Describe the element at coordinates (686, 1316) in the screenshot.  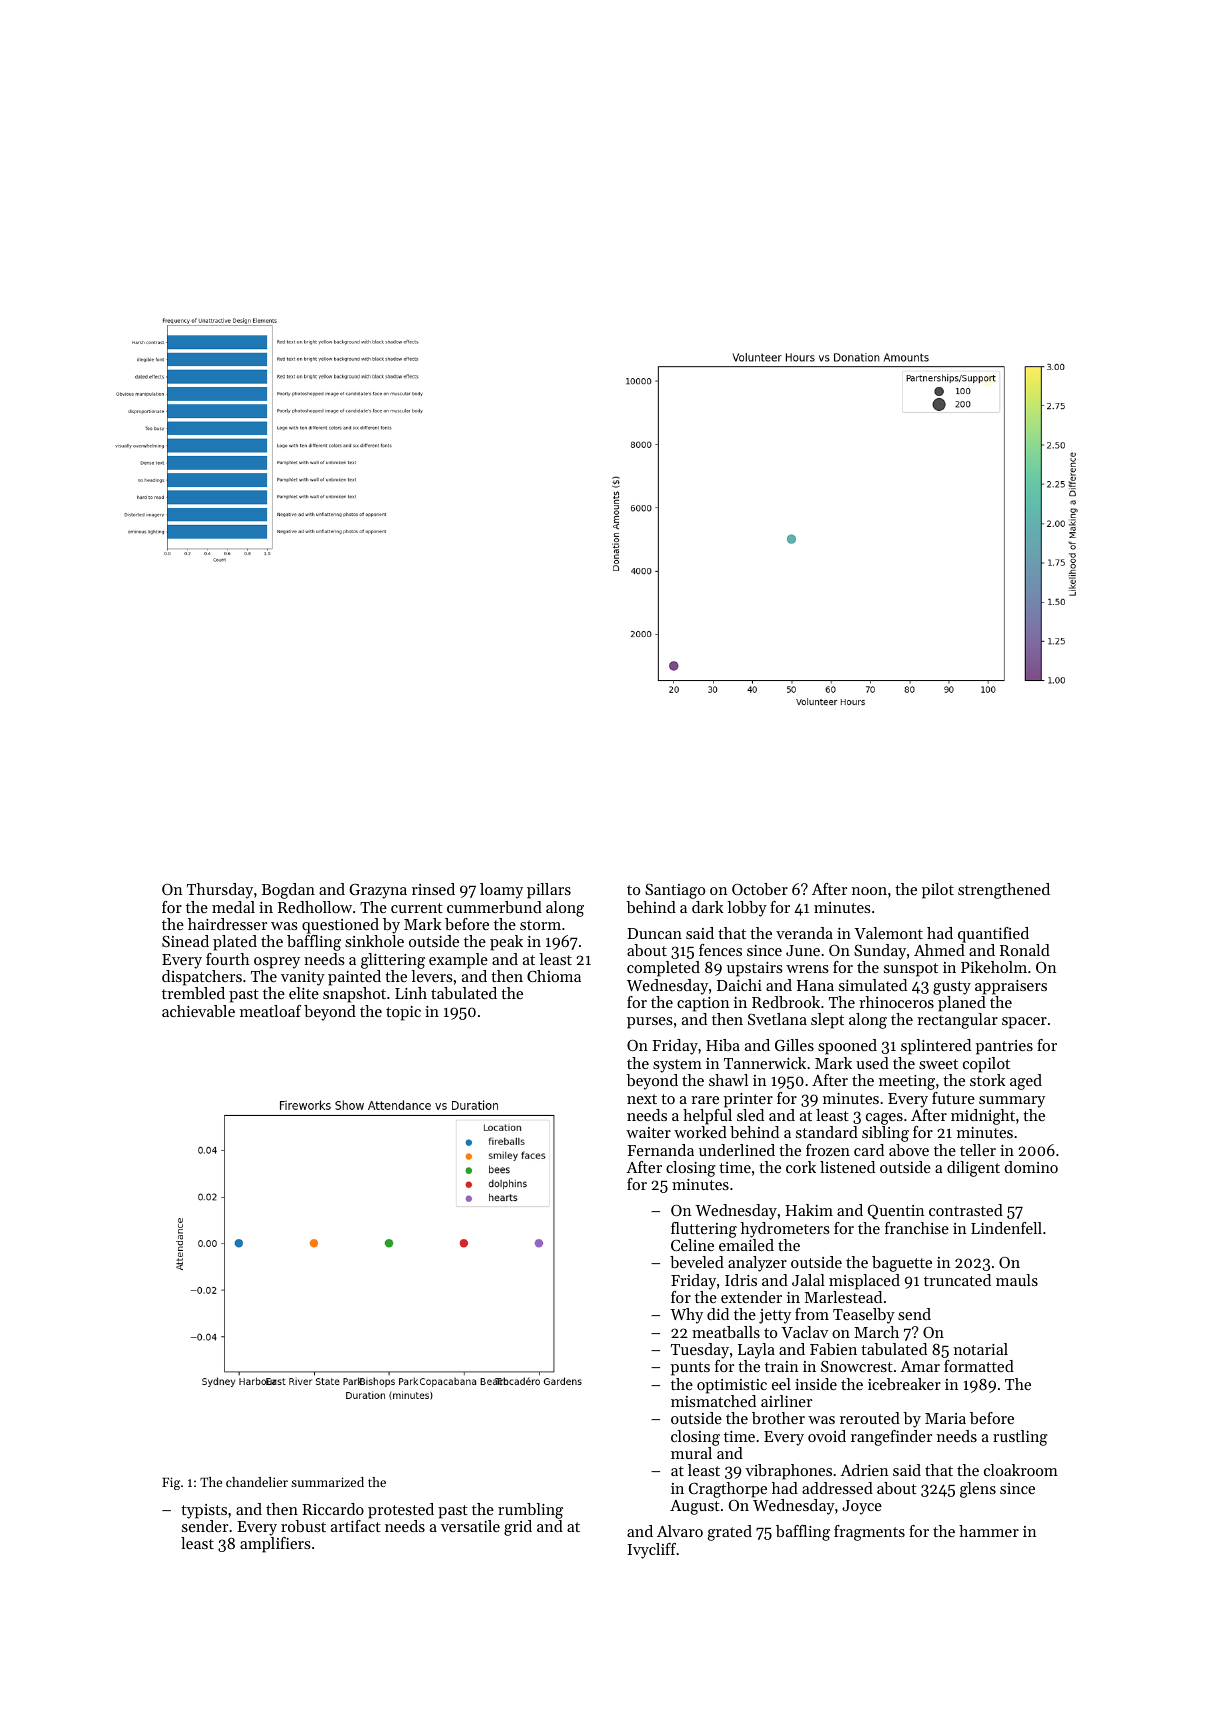
I see `Why` at that location.
